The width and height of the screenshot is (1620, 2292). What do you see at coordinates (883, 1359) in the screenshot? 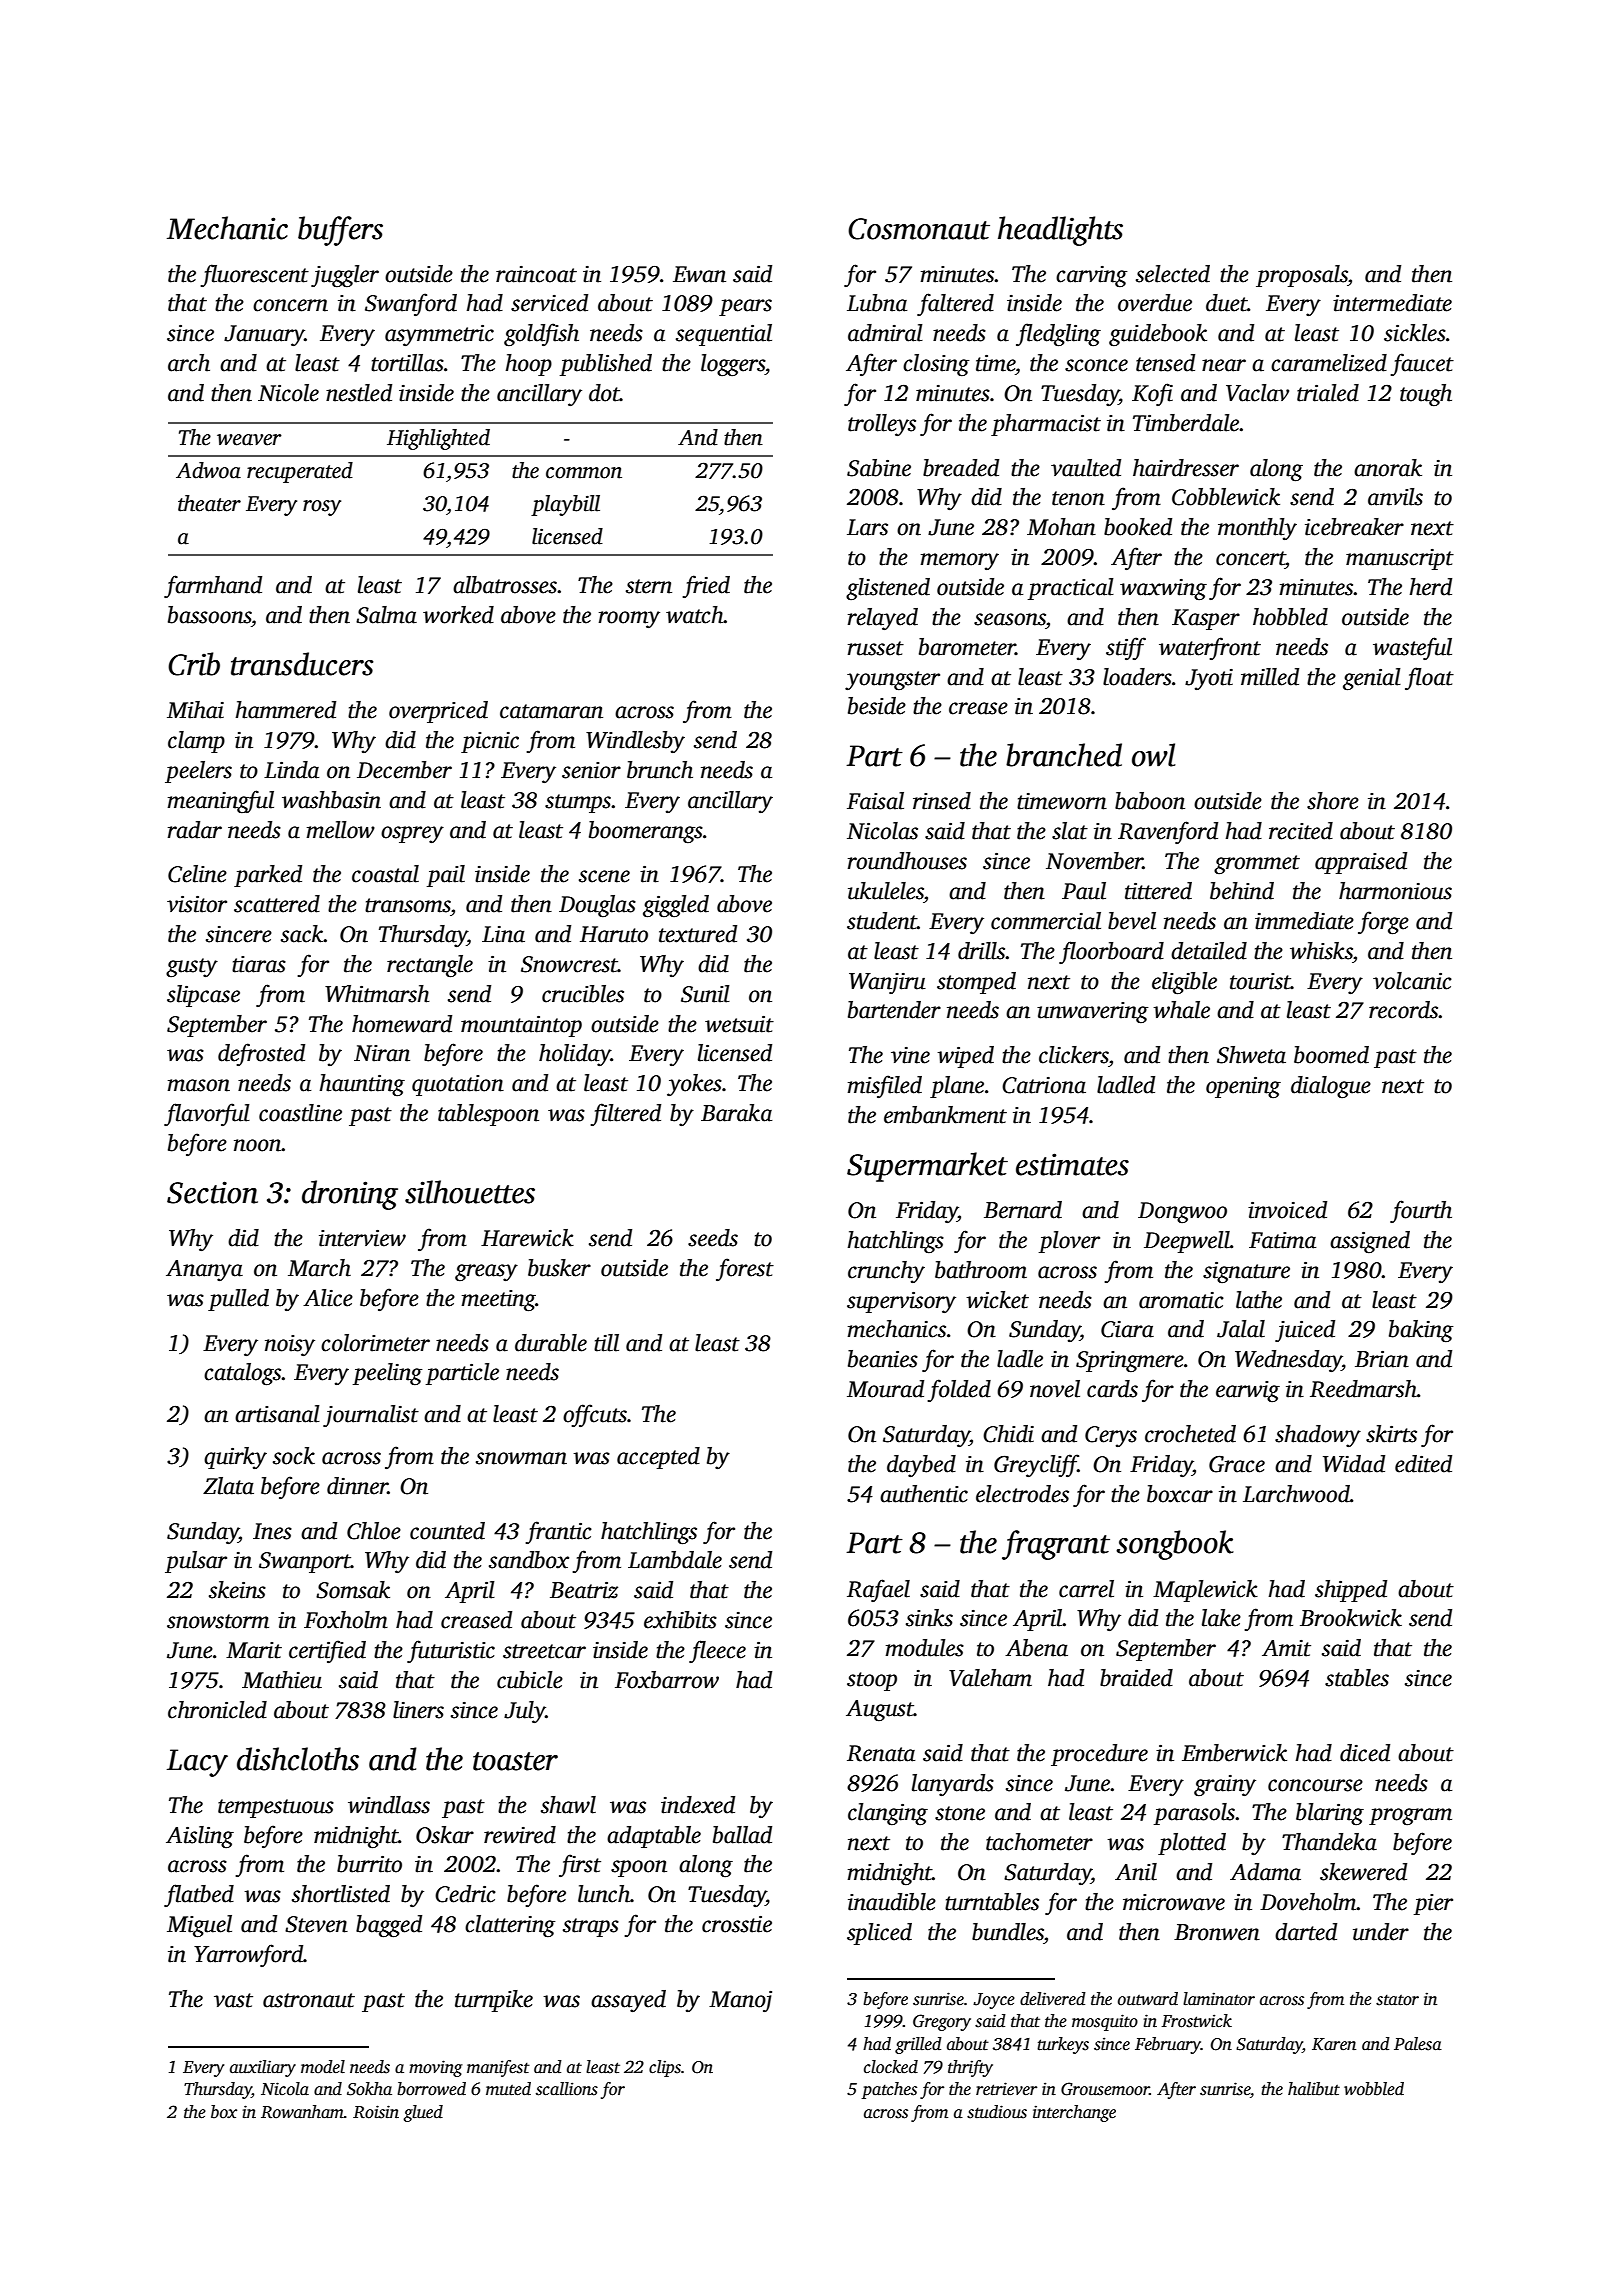
I see `beanies` at bounding box center [883, 1359].
